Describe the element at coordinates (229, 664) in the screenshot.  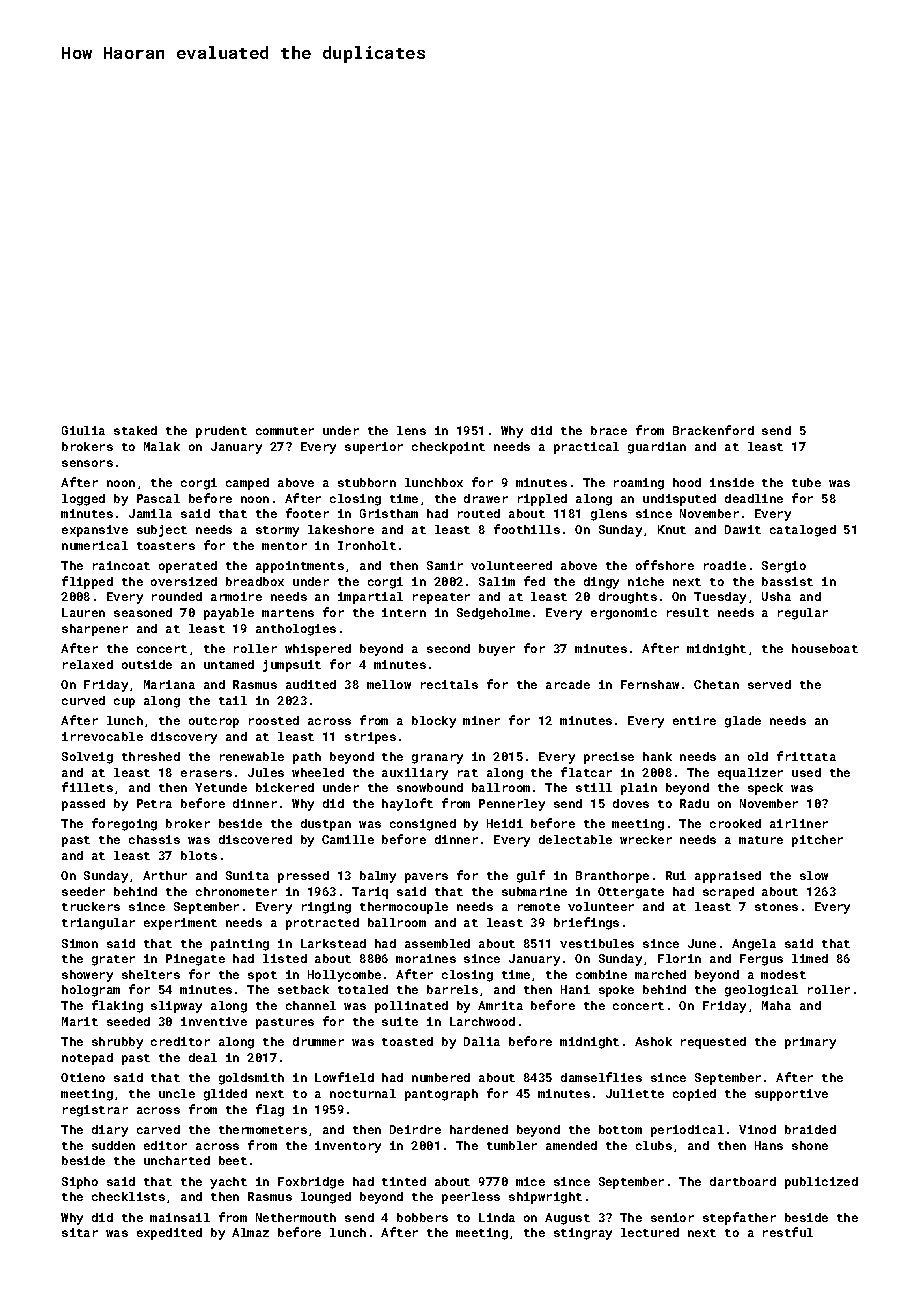
I see `untamed` at that location.
